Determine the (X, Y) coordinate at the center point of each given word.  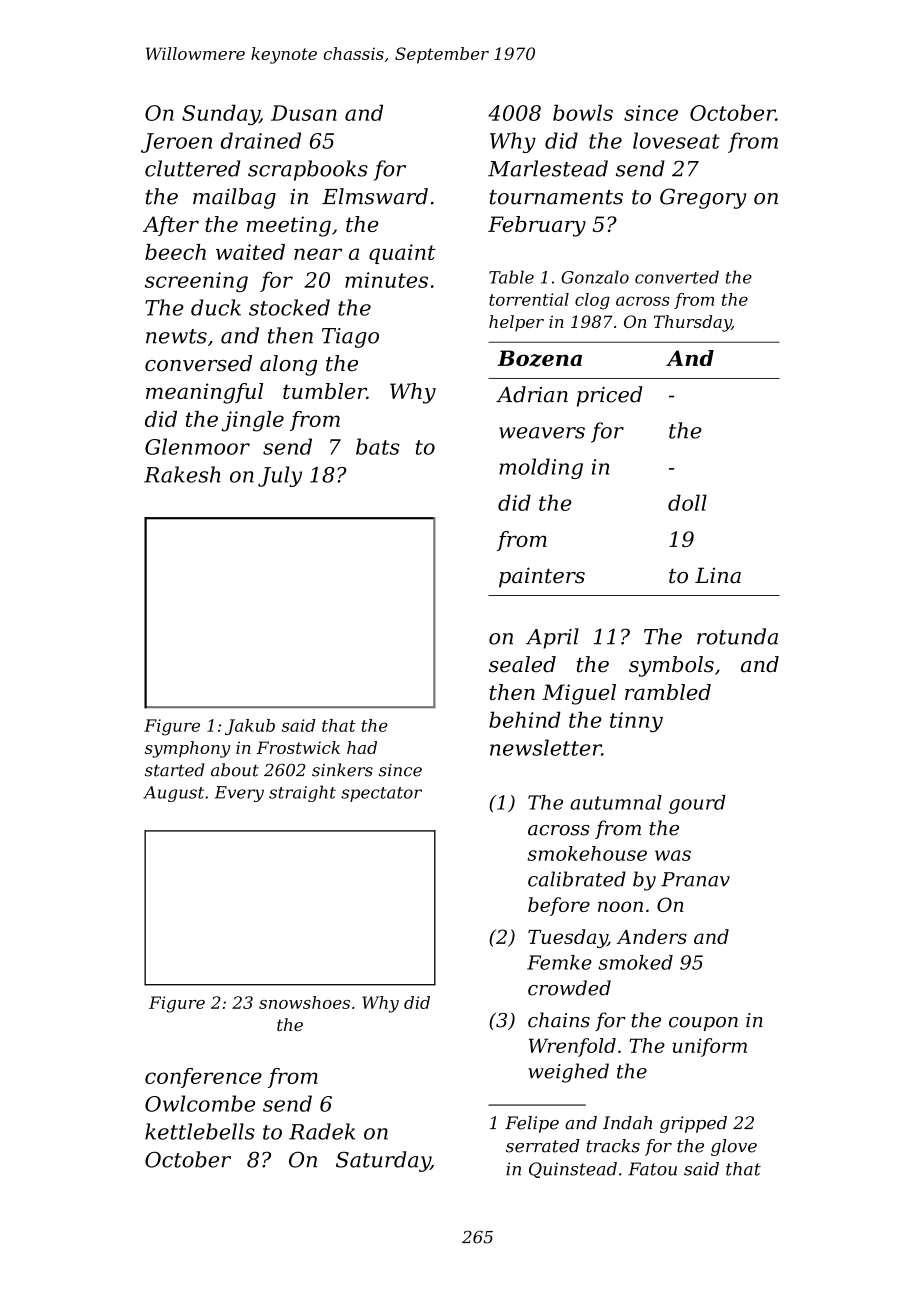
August (173, 794)
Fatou (652, 1169)
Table (511, 277)
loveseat (676, 140)
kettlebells (200, 1131)
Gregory (703, 198)
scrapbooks (308, 170)
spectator (381, 794)
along (288, 365)
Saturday (383, 1161)
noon (620, 906)
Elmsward (375, 196)
